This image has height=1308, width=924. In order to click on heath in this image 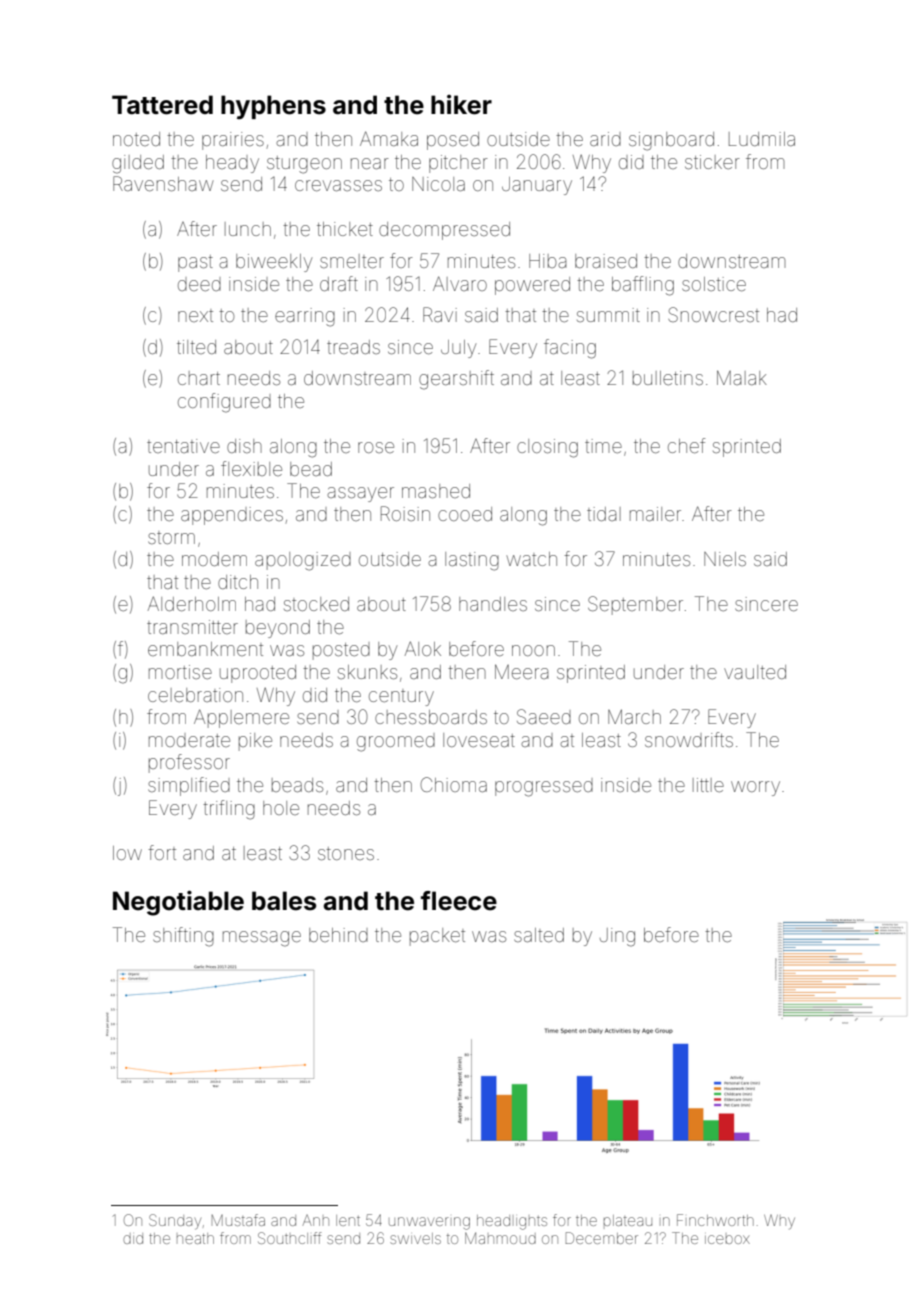, I will do `click(195, 1238)`.
